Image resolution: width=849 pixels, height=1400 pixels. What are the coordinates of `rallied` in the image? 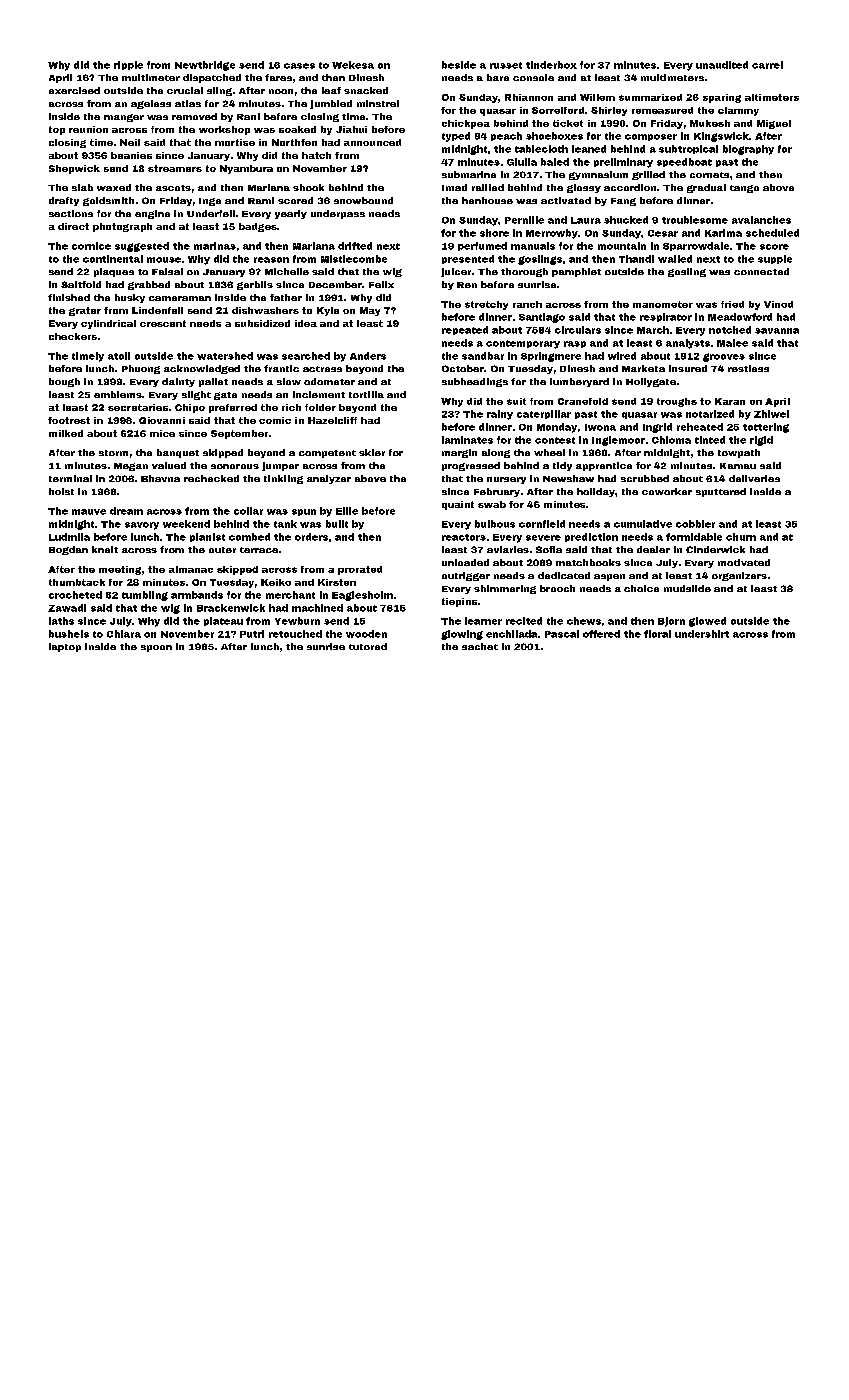 It's located at (488, 187).
